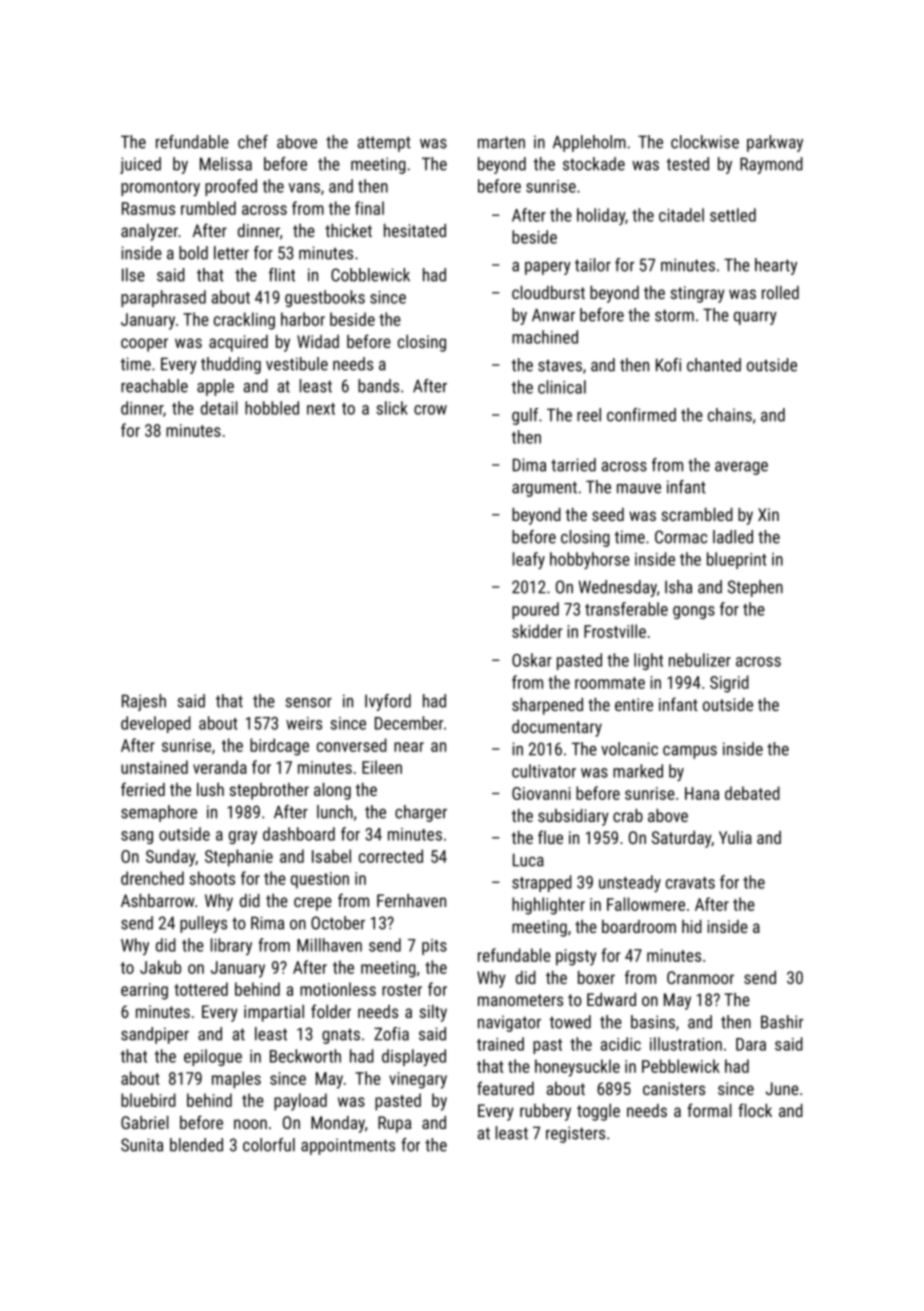 The image size is (924, 1311). Describe the element at coordinates (155, 1035) in the screenshot. I see `sandpiper` at that location.
